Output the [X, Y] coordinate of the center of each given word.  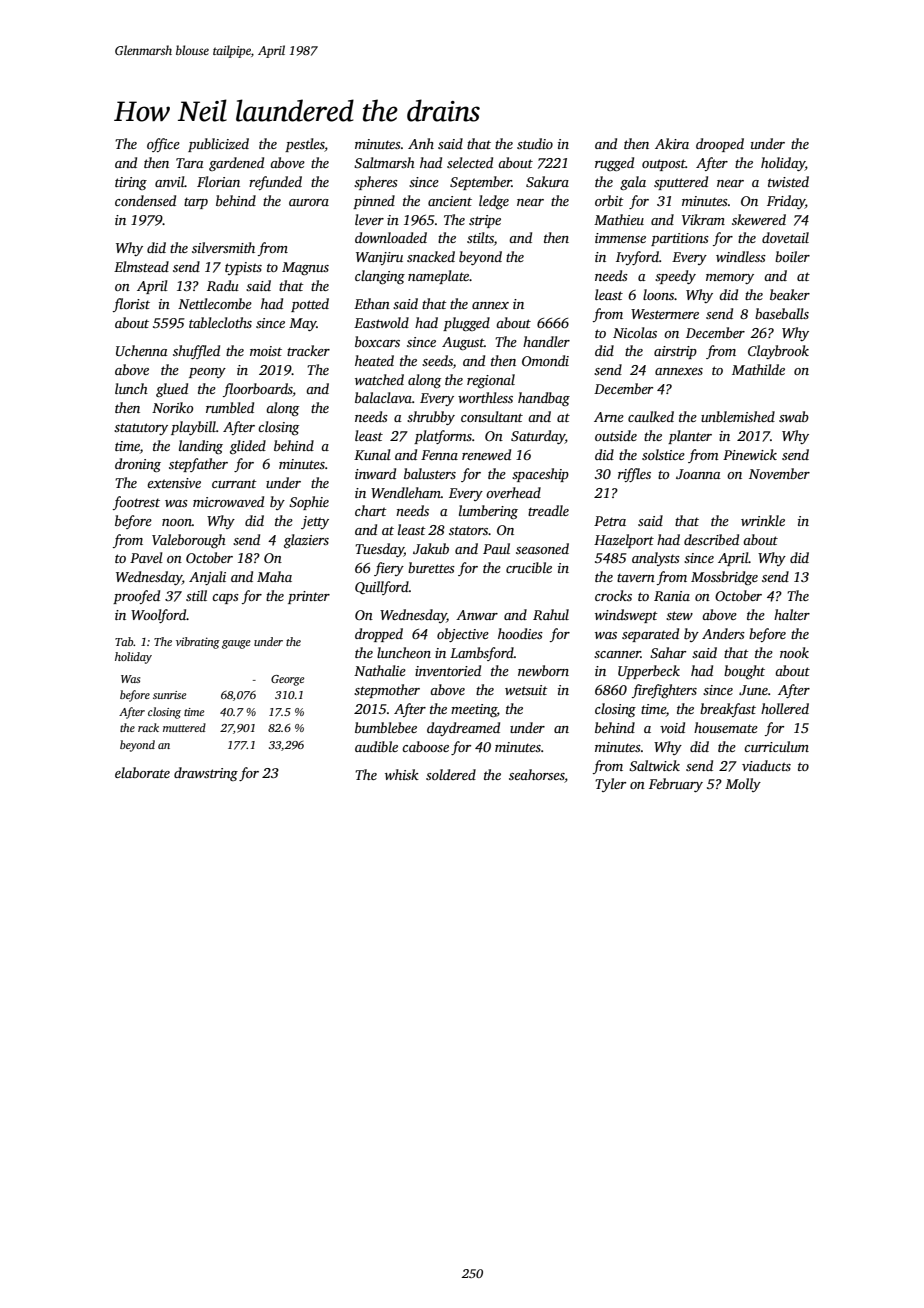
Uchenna [142, 350]
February [676, 785]
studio [535, 143]
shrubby [431, 418]
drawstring [206, 774]
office [163, 145]
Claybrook [778, 352]
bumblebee [386, 727]
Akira [672, 143]
